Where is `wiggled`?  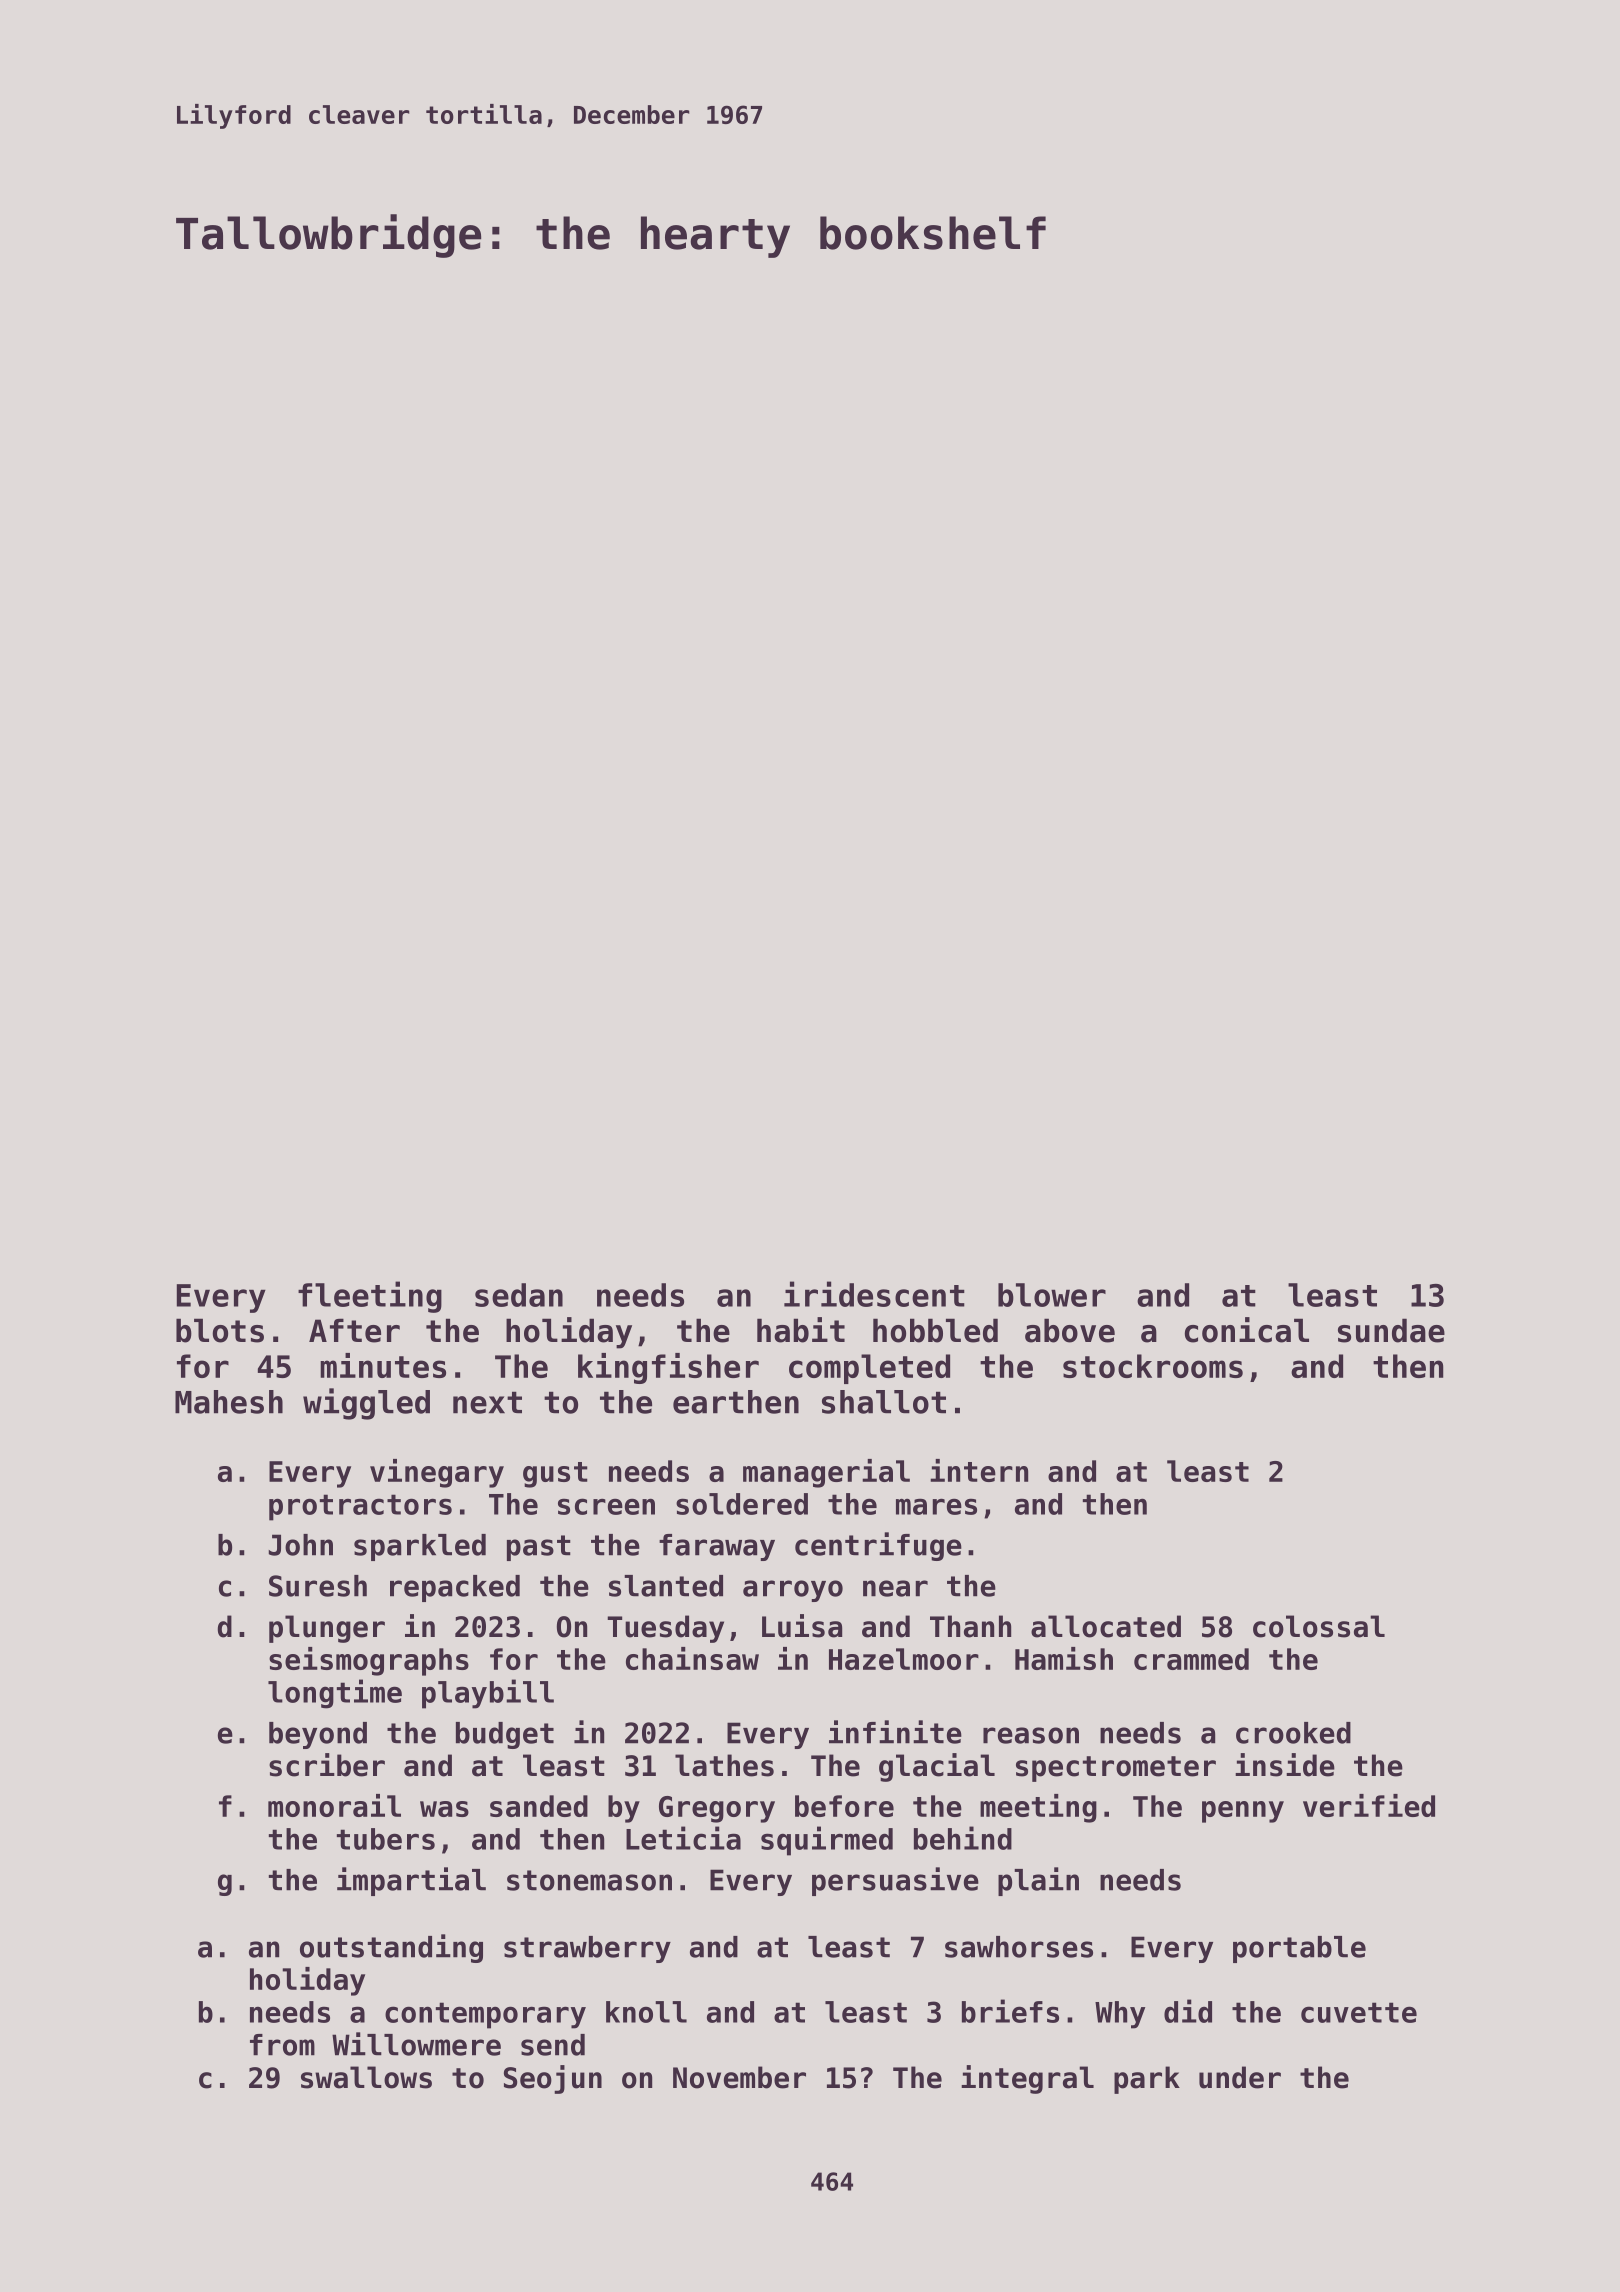 wiggled is located at coordinates (366, 1404).
